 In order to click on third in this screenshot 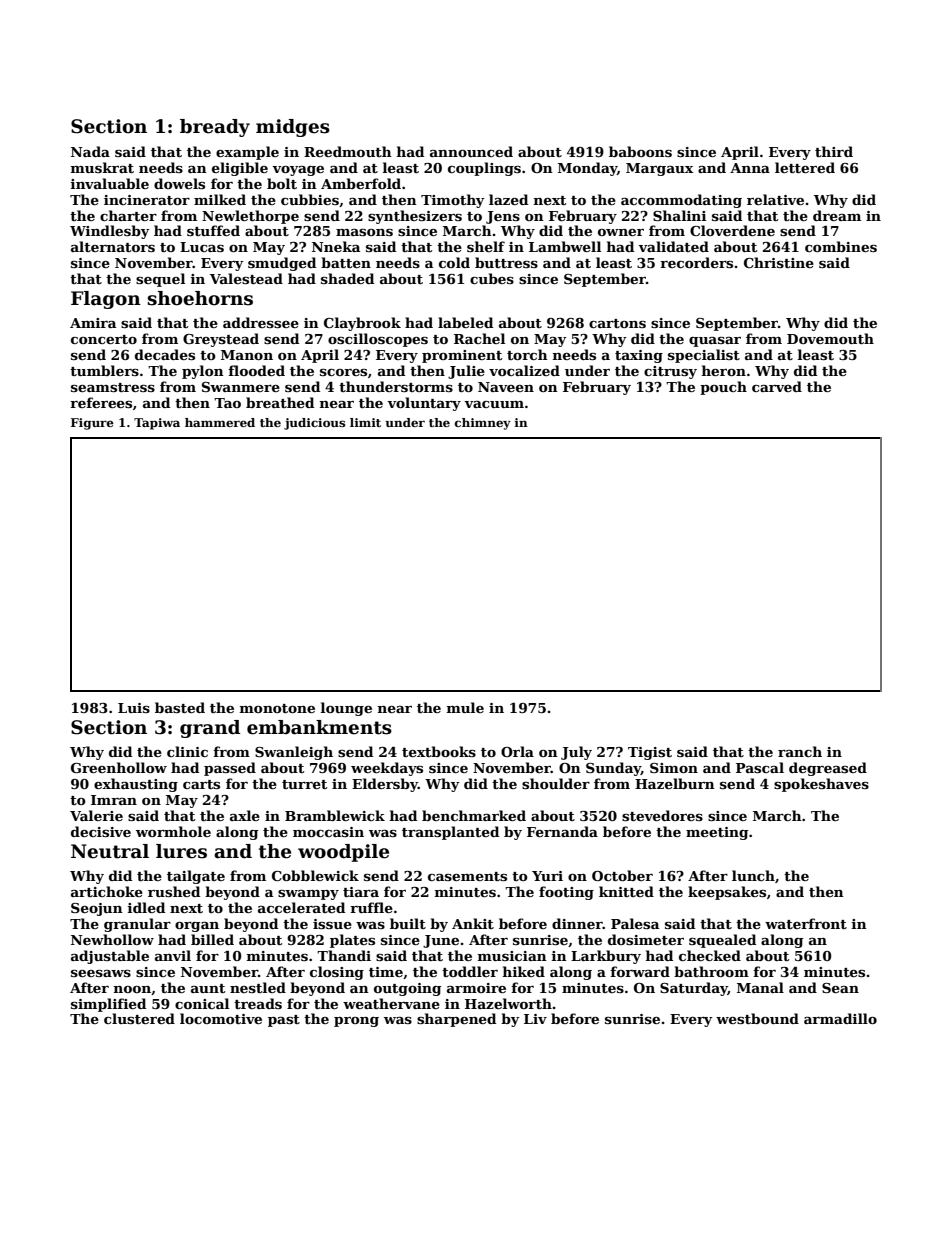, I will do `click(834, 151)`.
